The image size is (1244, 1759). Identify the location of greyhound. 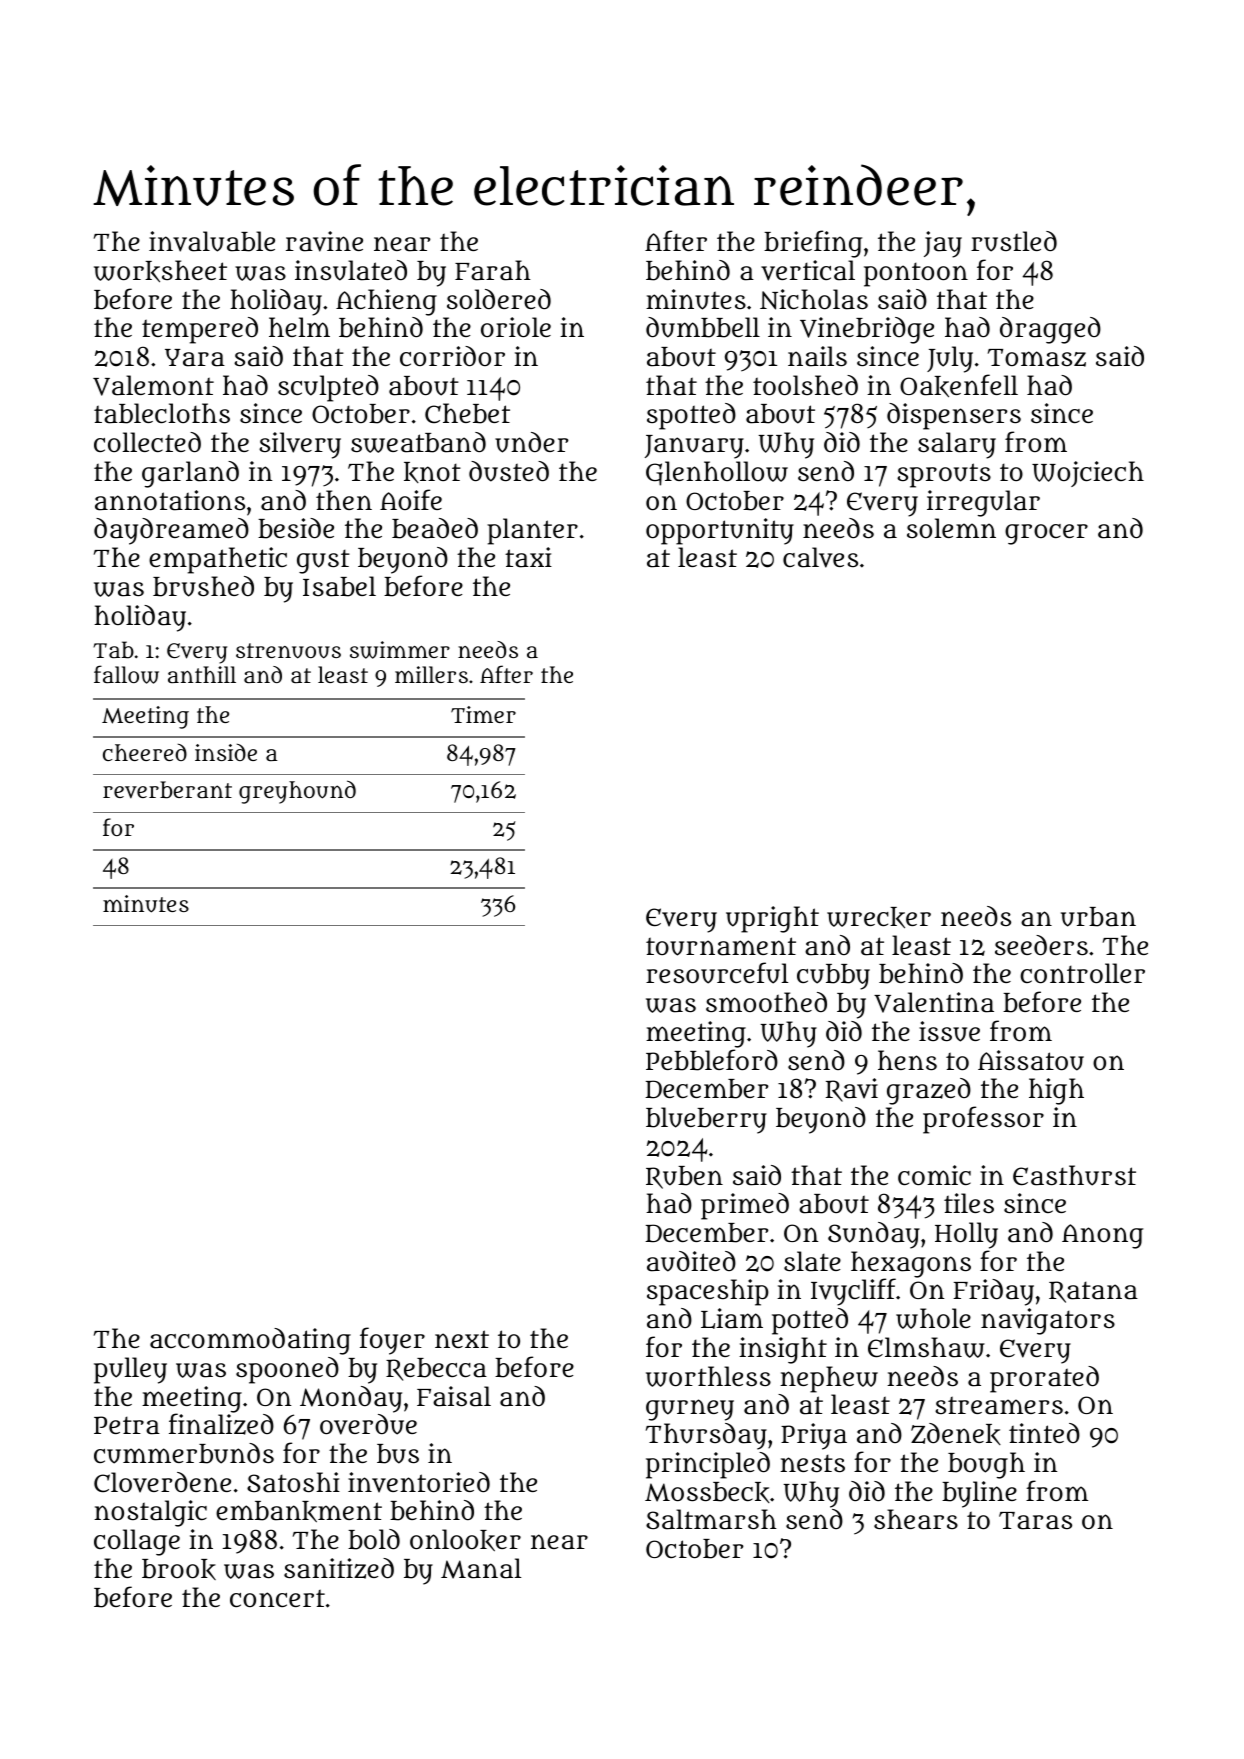
(297, 792).
